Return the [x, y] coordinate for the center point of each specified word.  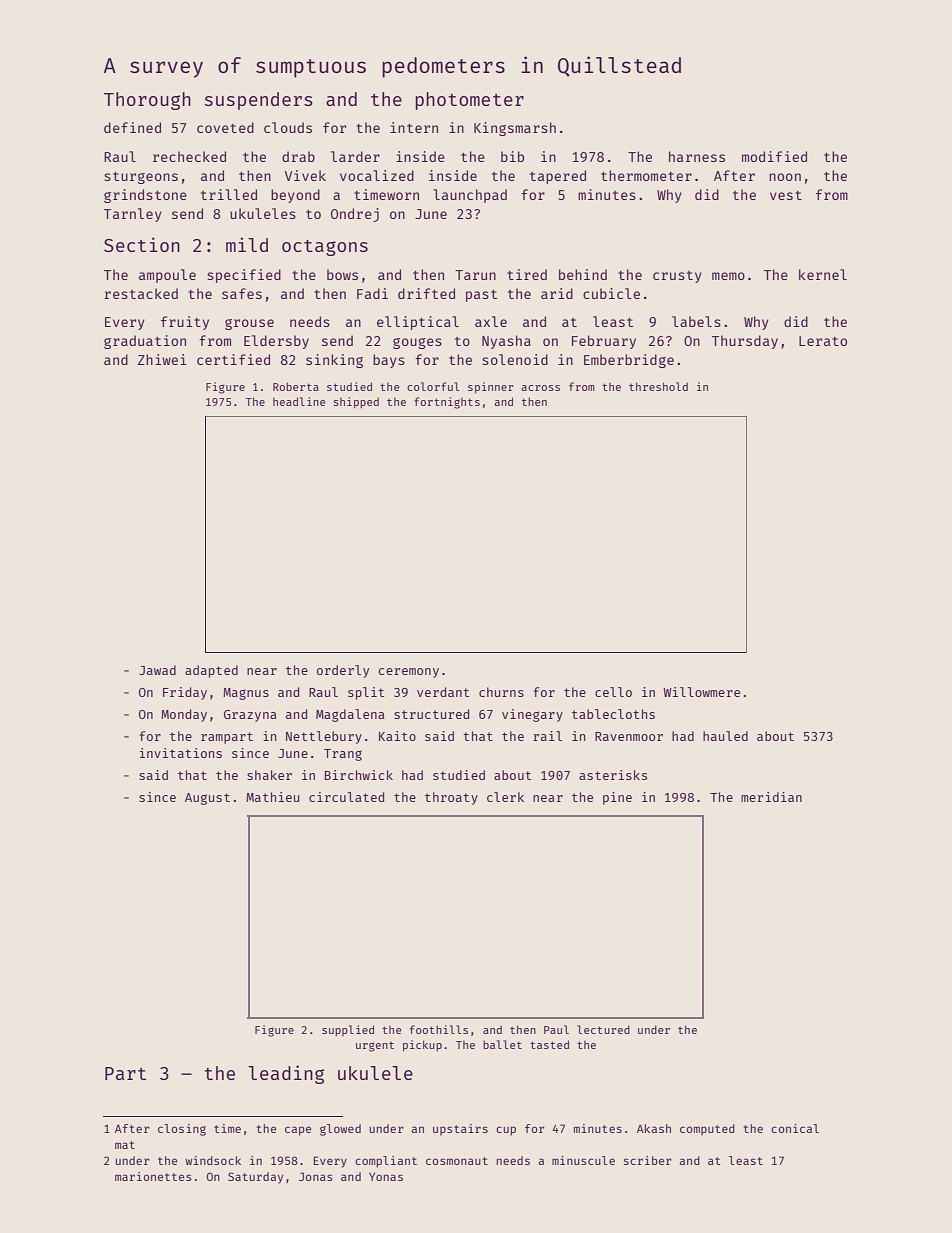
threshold [658, 386]
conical [795, 1128]
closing [182, 1130]
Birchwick [359, 775]
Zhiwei [162, 359]
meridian [771, 797]
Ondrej [355, 215]
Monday [184, 715]
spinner [491, 388]
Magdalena [350, 715]
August [207, 799]
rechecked [189, 156]
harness [697, 156]
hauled [725, 736]
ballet [502, 1044]
